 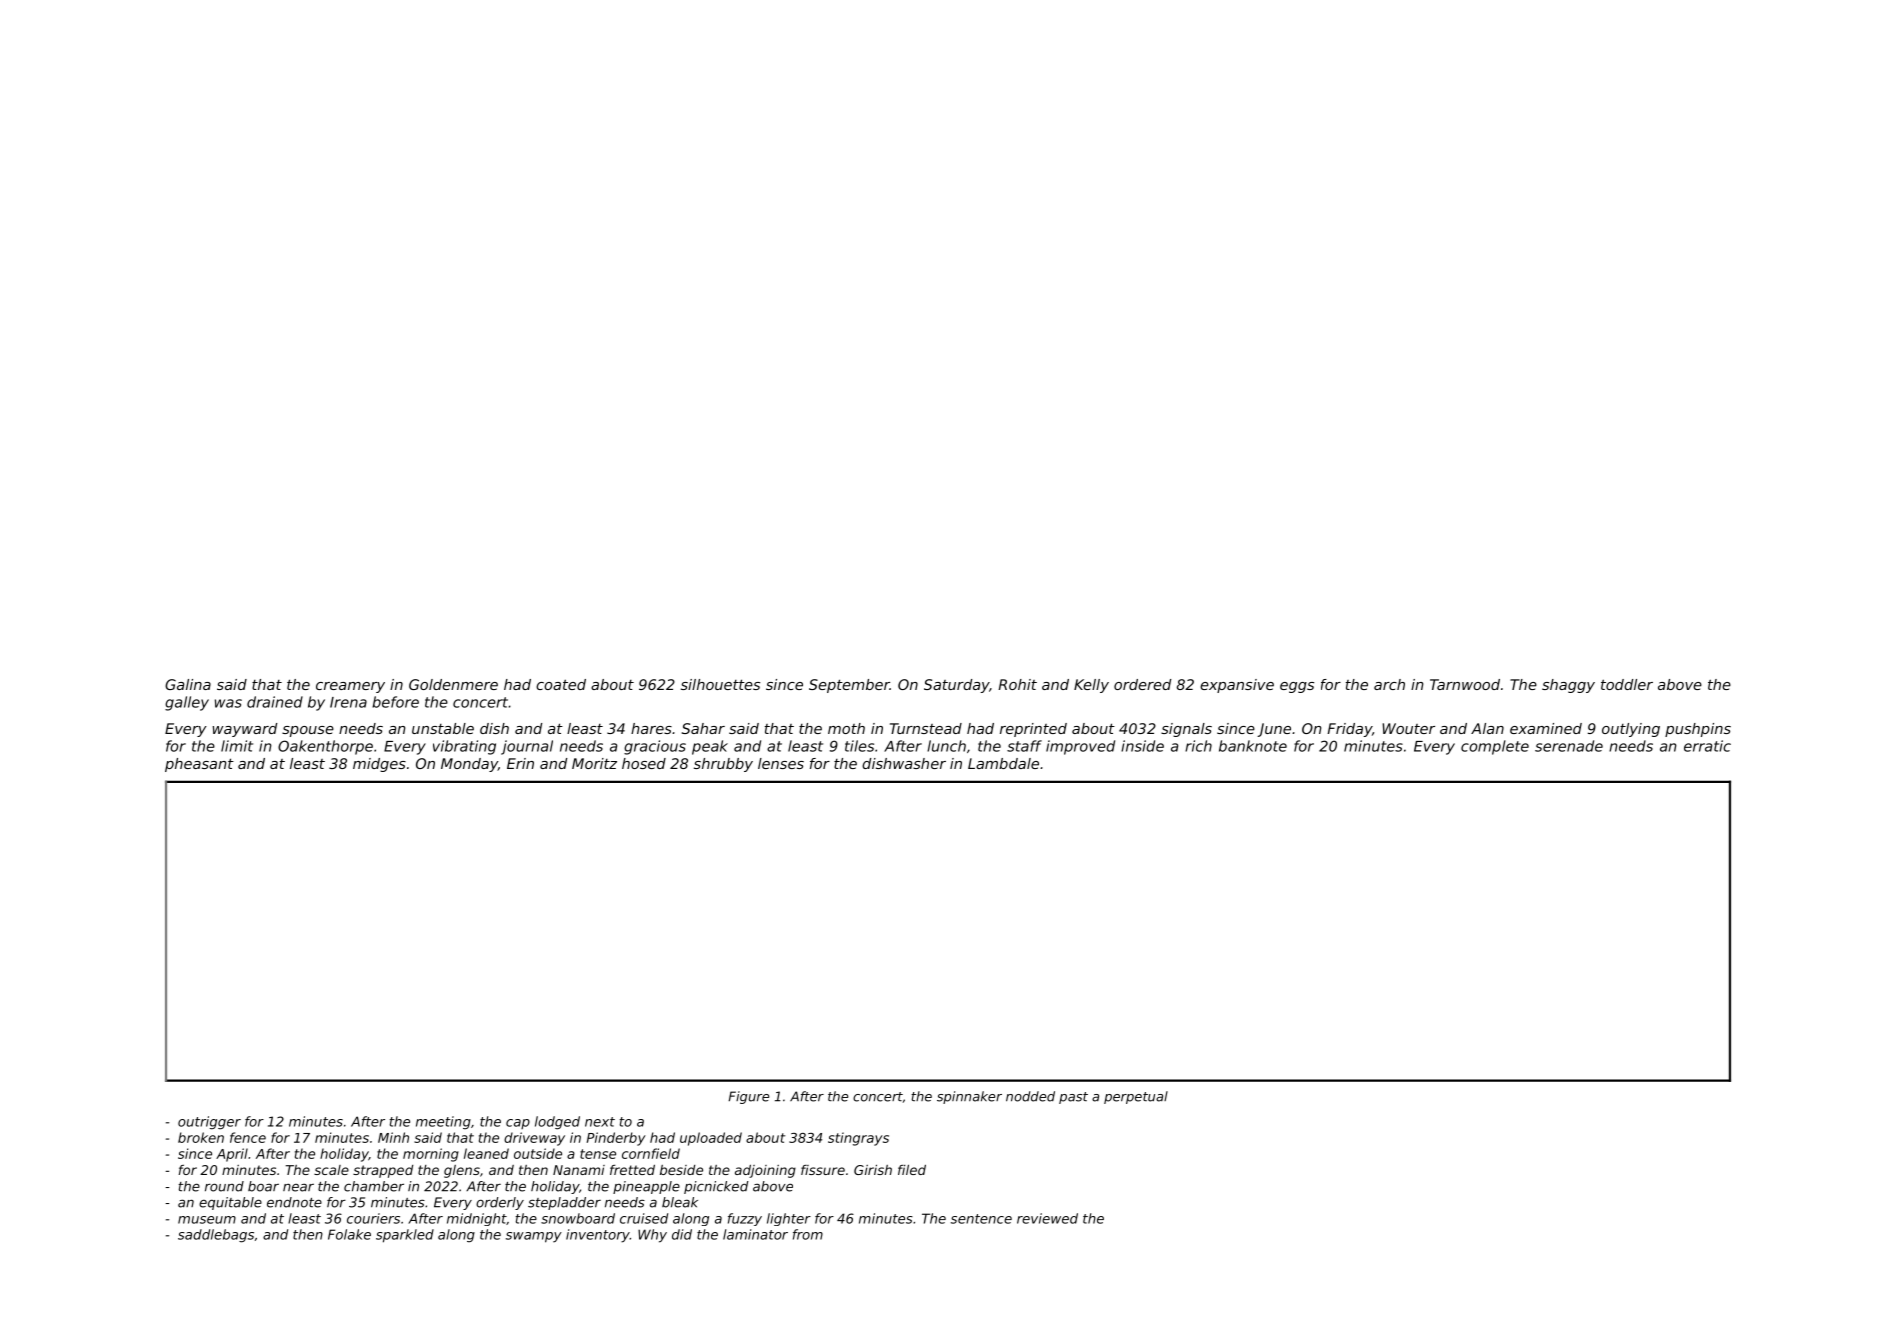 I want to click on Rohit, so click(x=1017, y=684).
